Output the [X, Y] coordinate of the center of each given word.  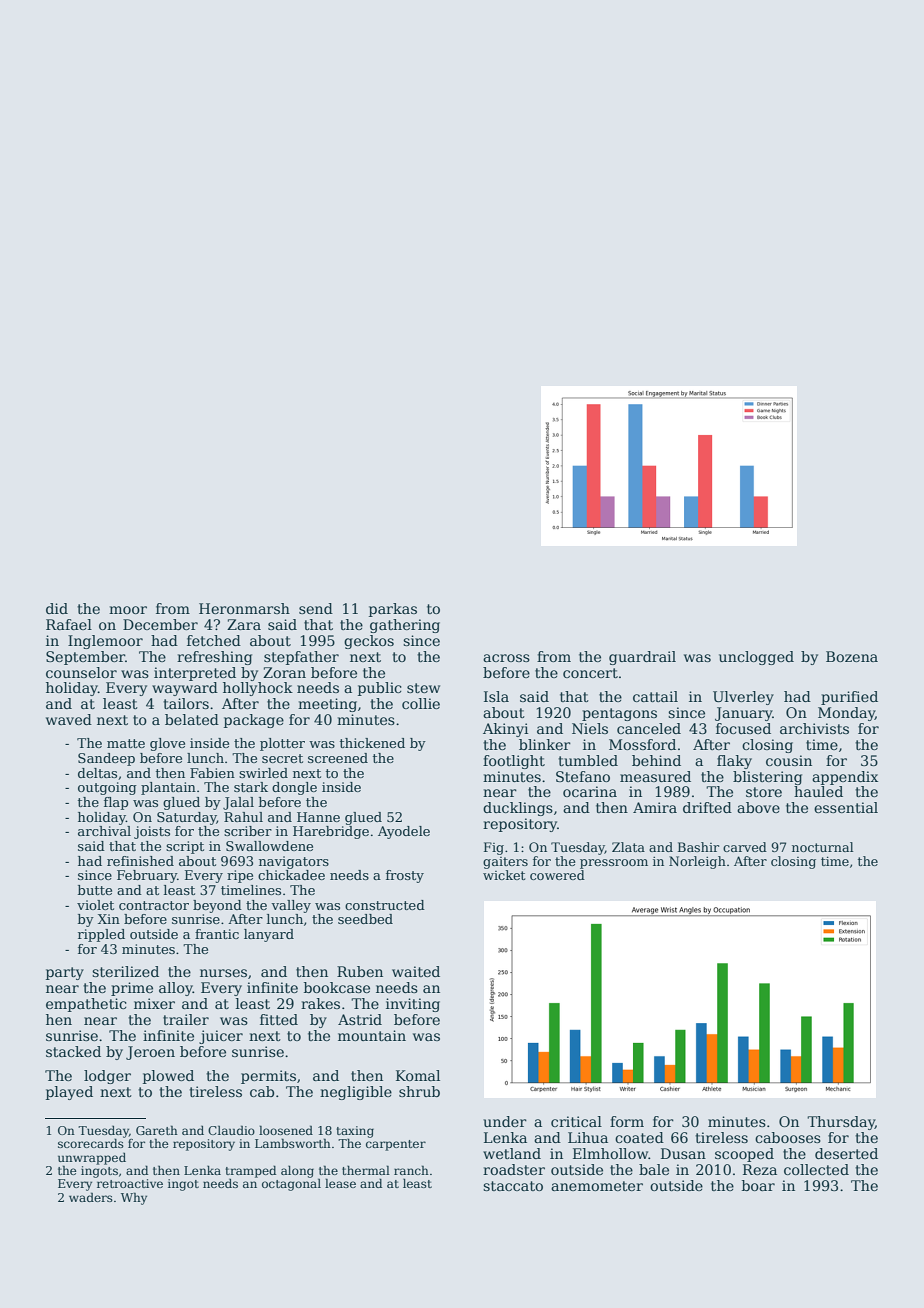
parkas [393, 610]
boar [758, 1185]
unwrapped [92, 1159]
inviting [413, 1005]
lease [340, 1183]
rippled [101, 935]
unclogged [756, 658]
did [57, 608]
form [627, 1121]
